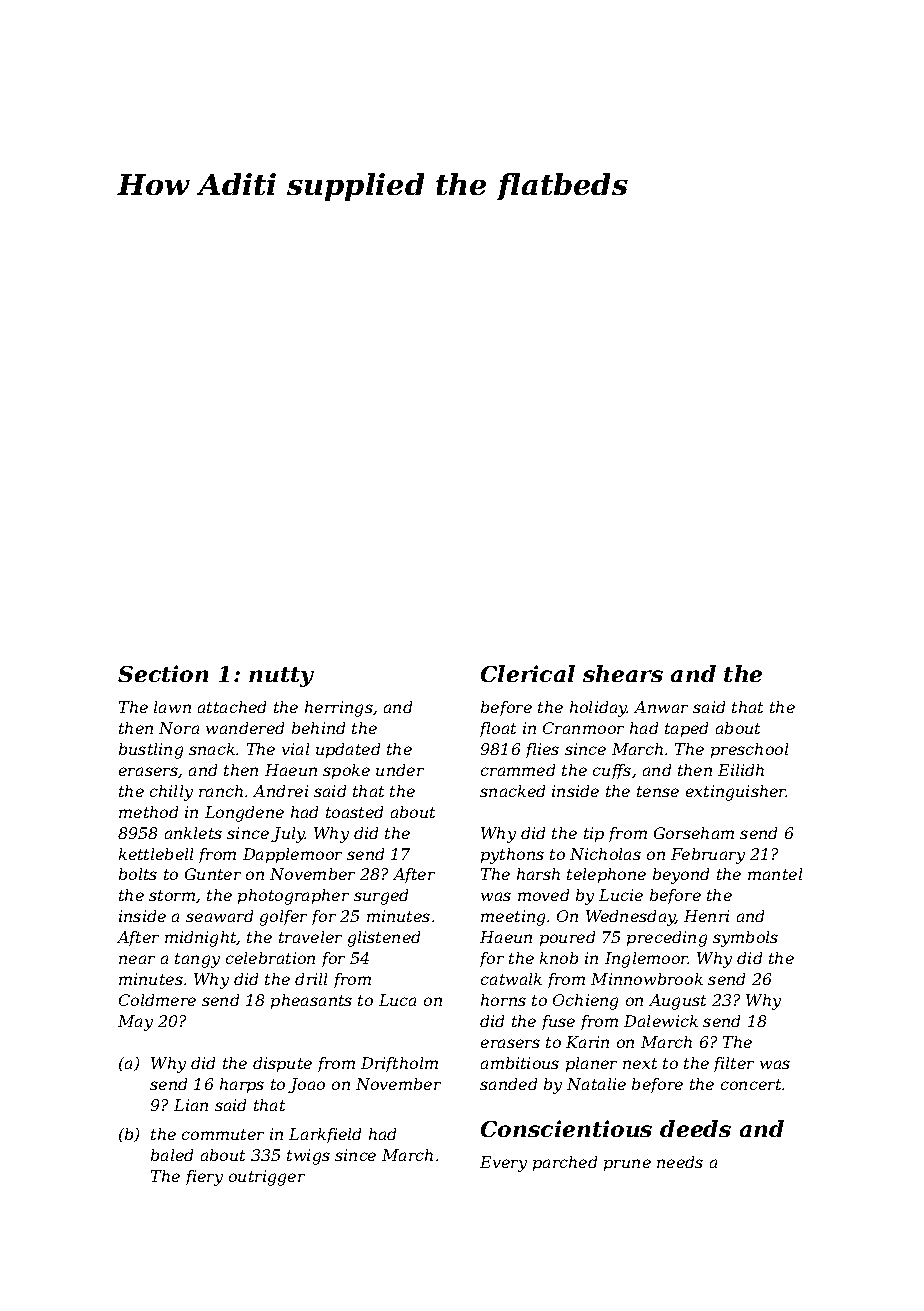  I want to click on bustling, so click(151, 751).
